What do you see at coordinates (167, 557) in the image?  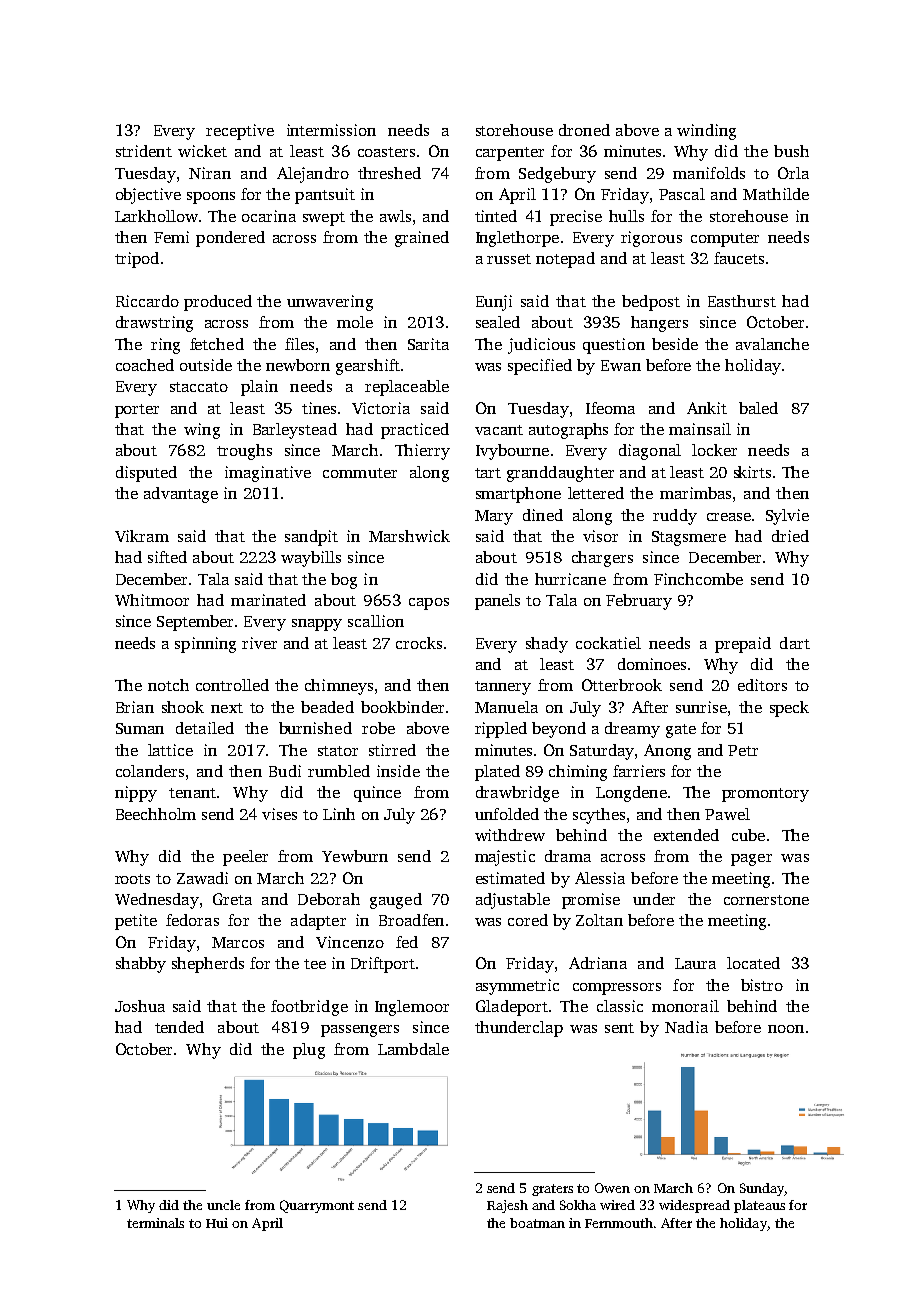 I see `sifted` at bounding box center [167, 557].
